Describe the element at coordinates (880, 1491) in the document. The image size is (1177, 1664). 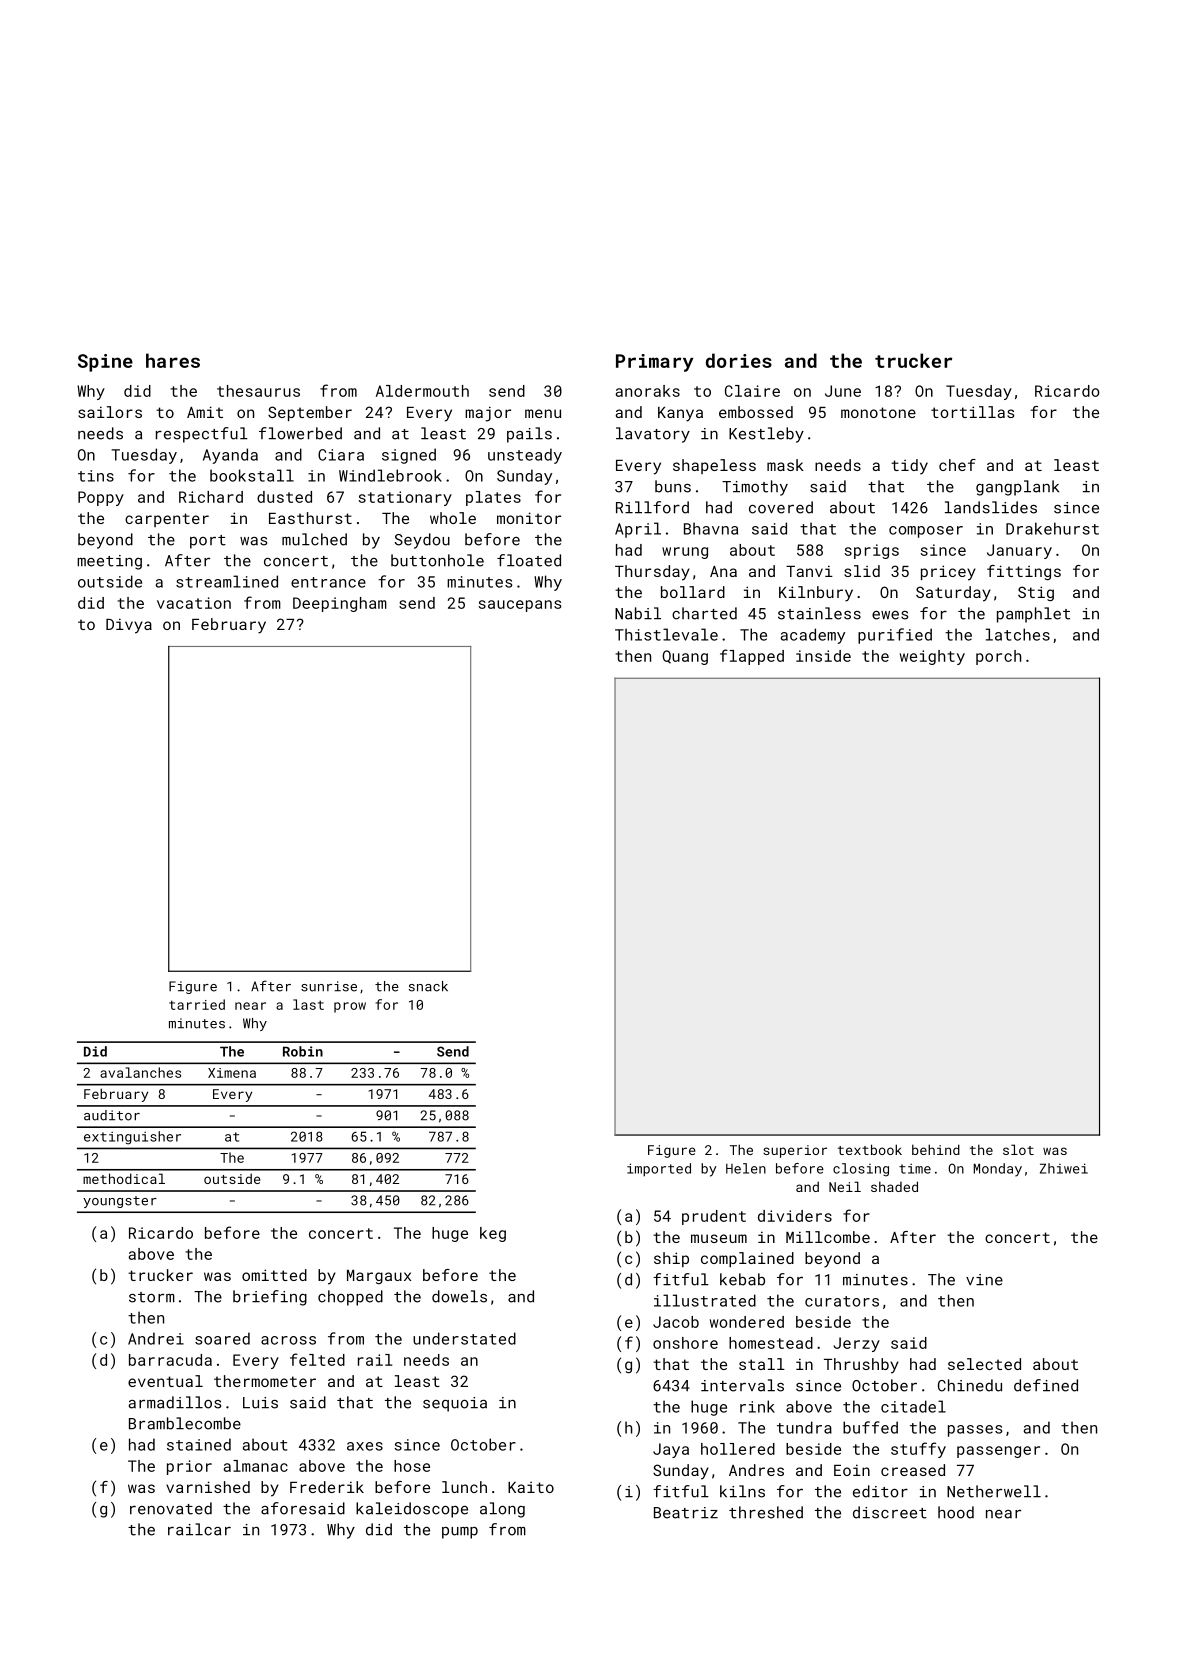
I see `editor` at that location.
